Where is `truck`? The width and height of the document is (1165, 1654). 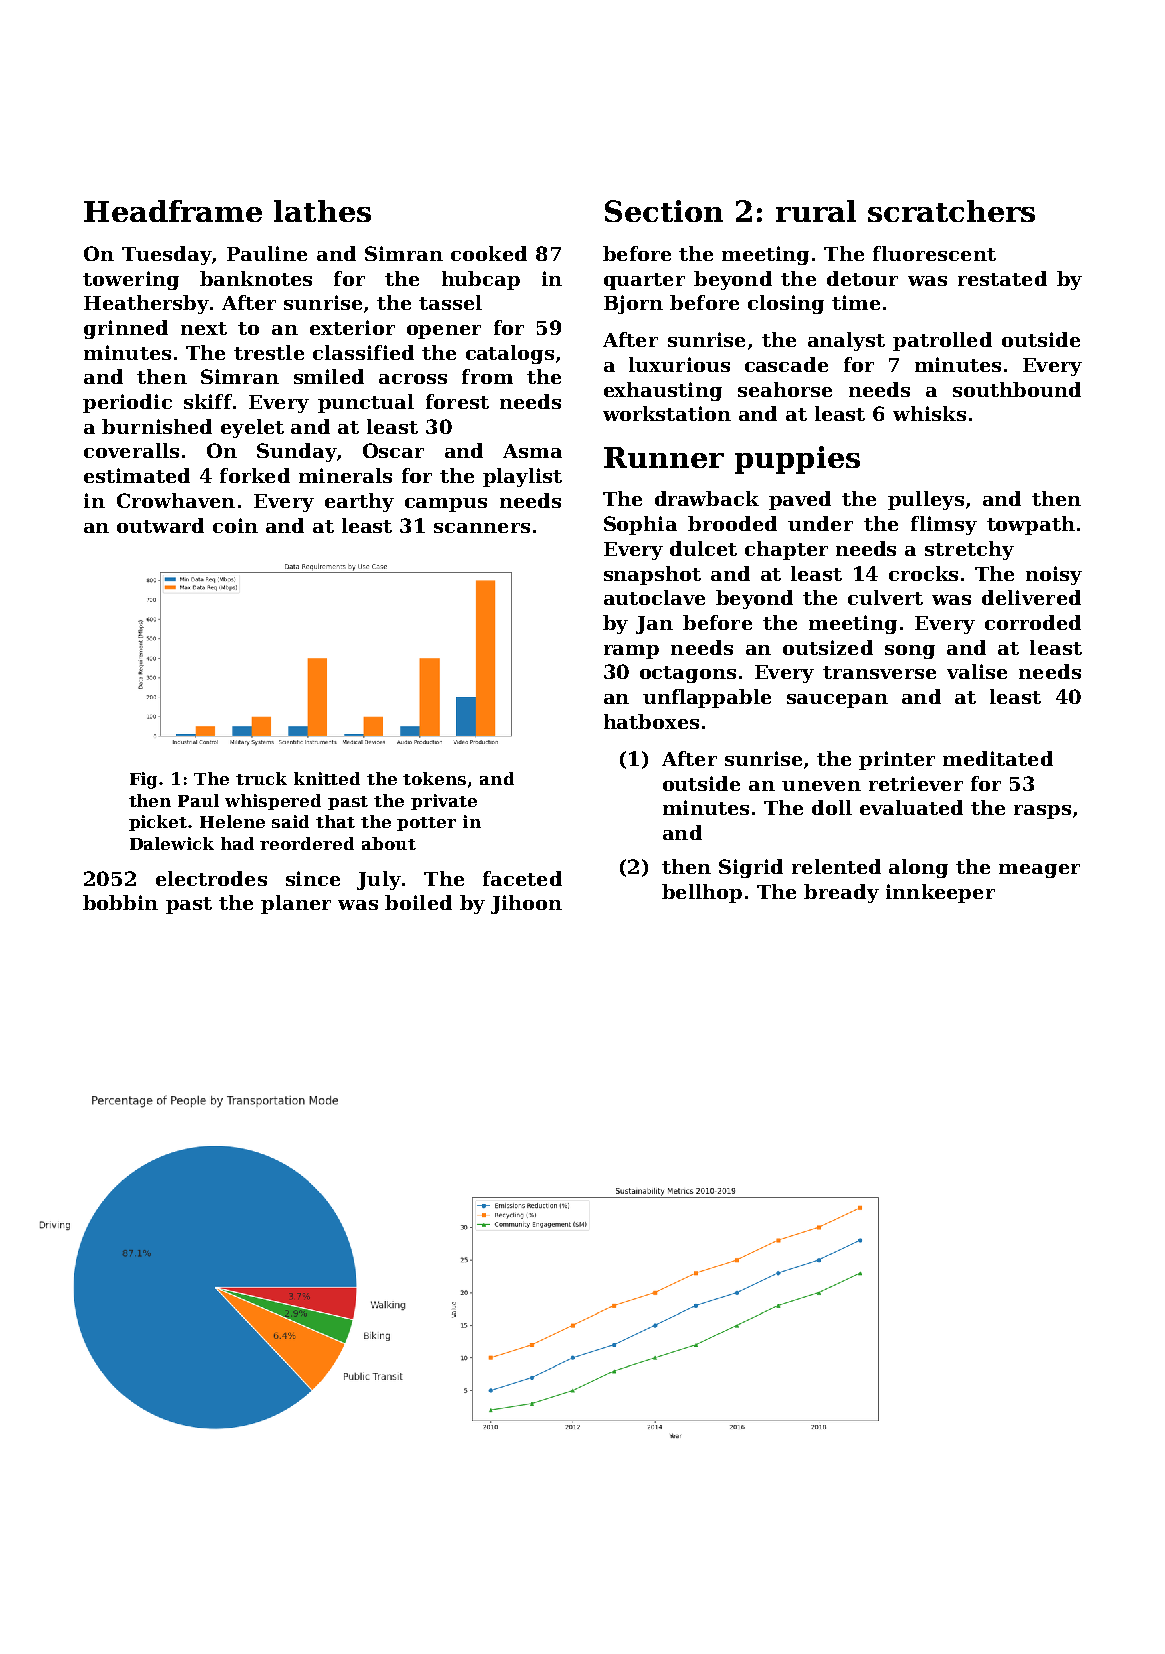
truck is located at coordinates (261, 778).
